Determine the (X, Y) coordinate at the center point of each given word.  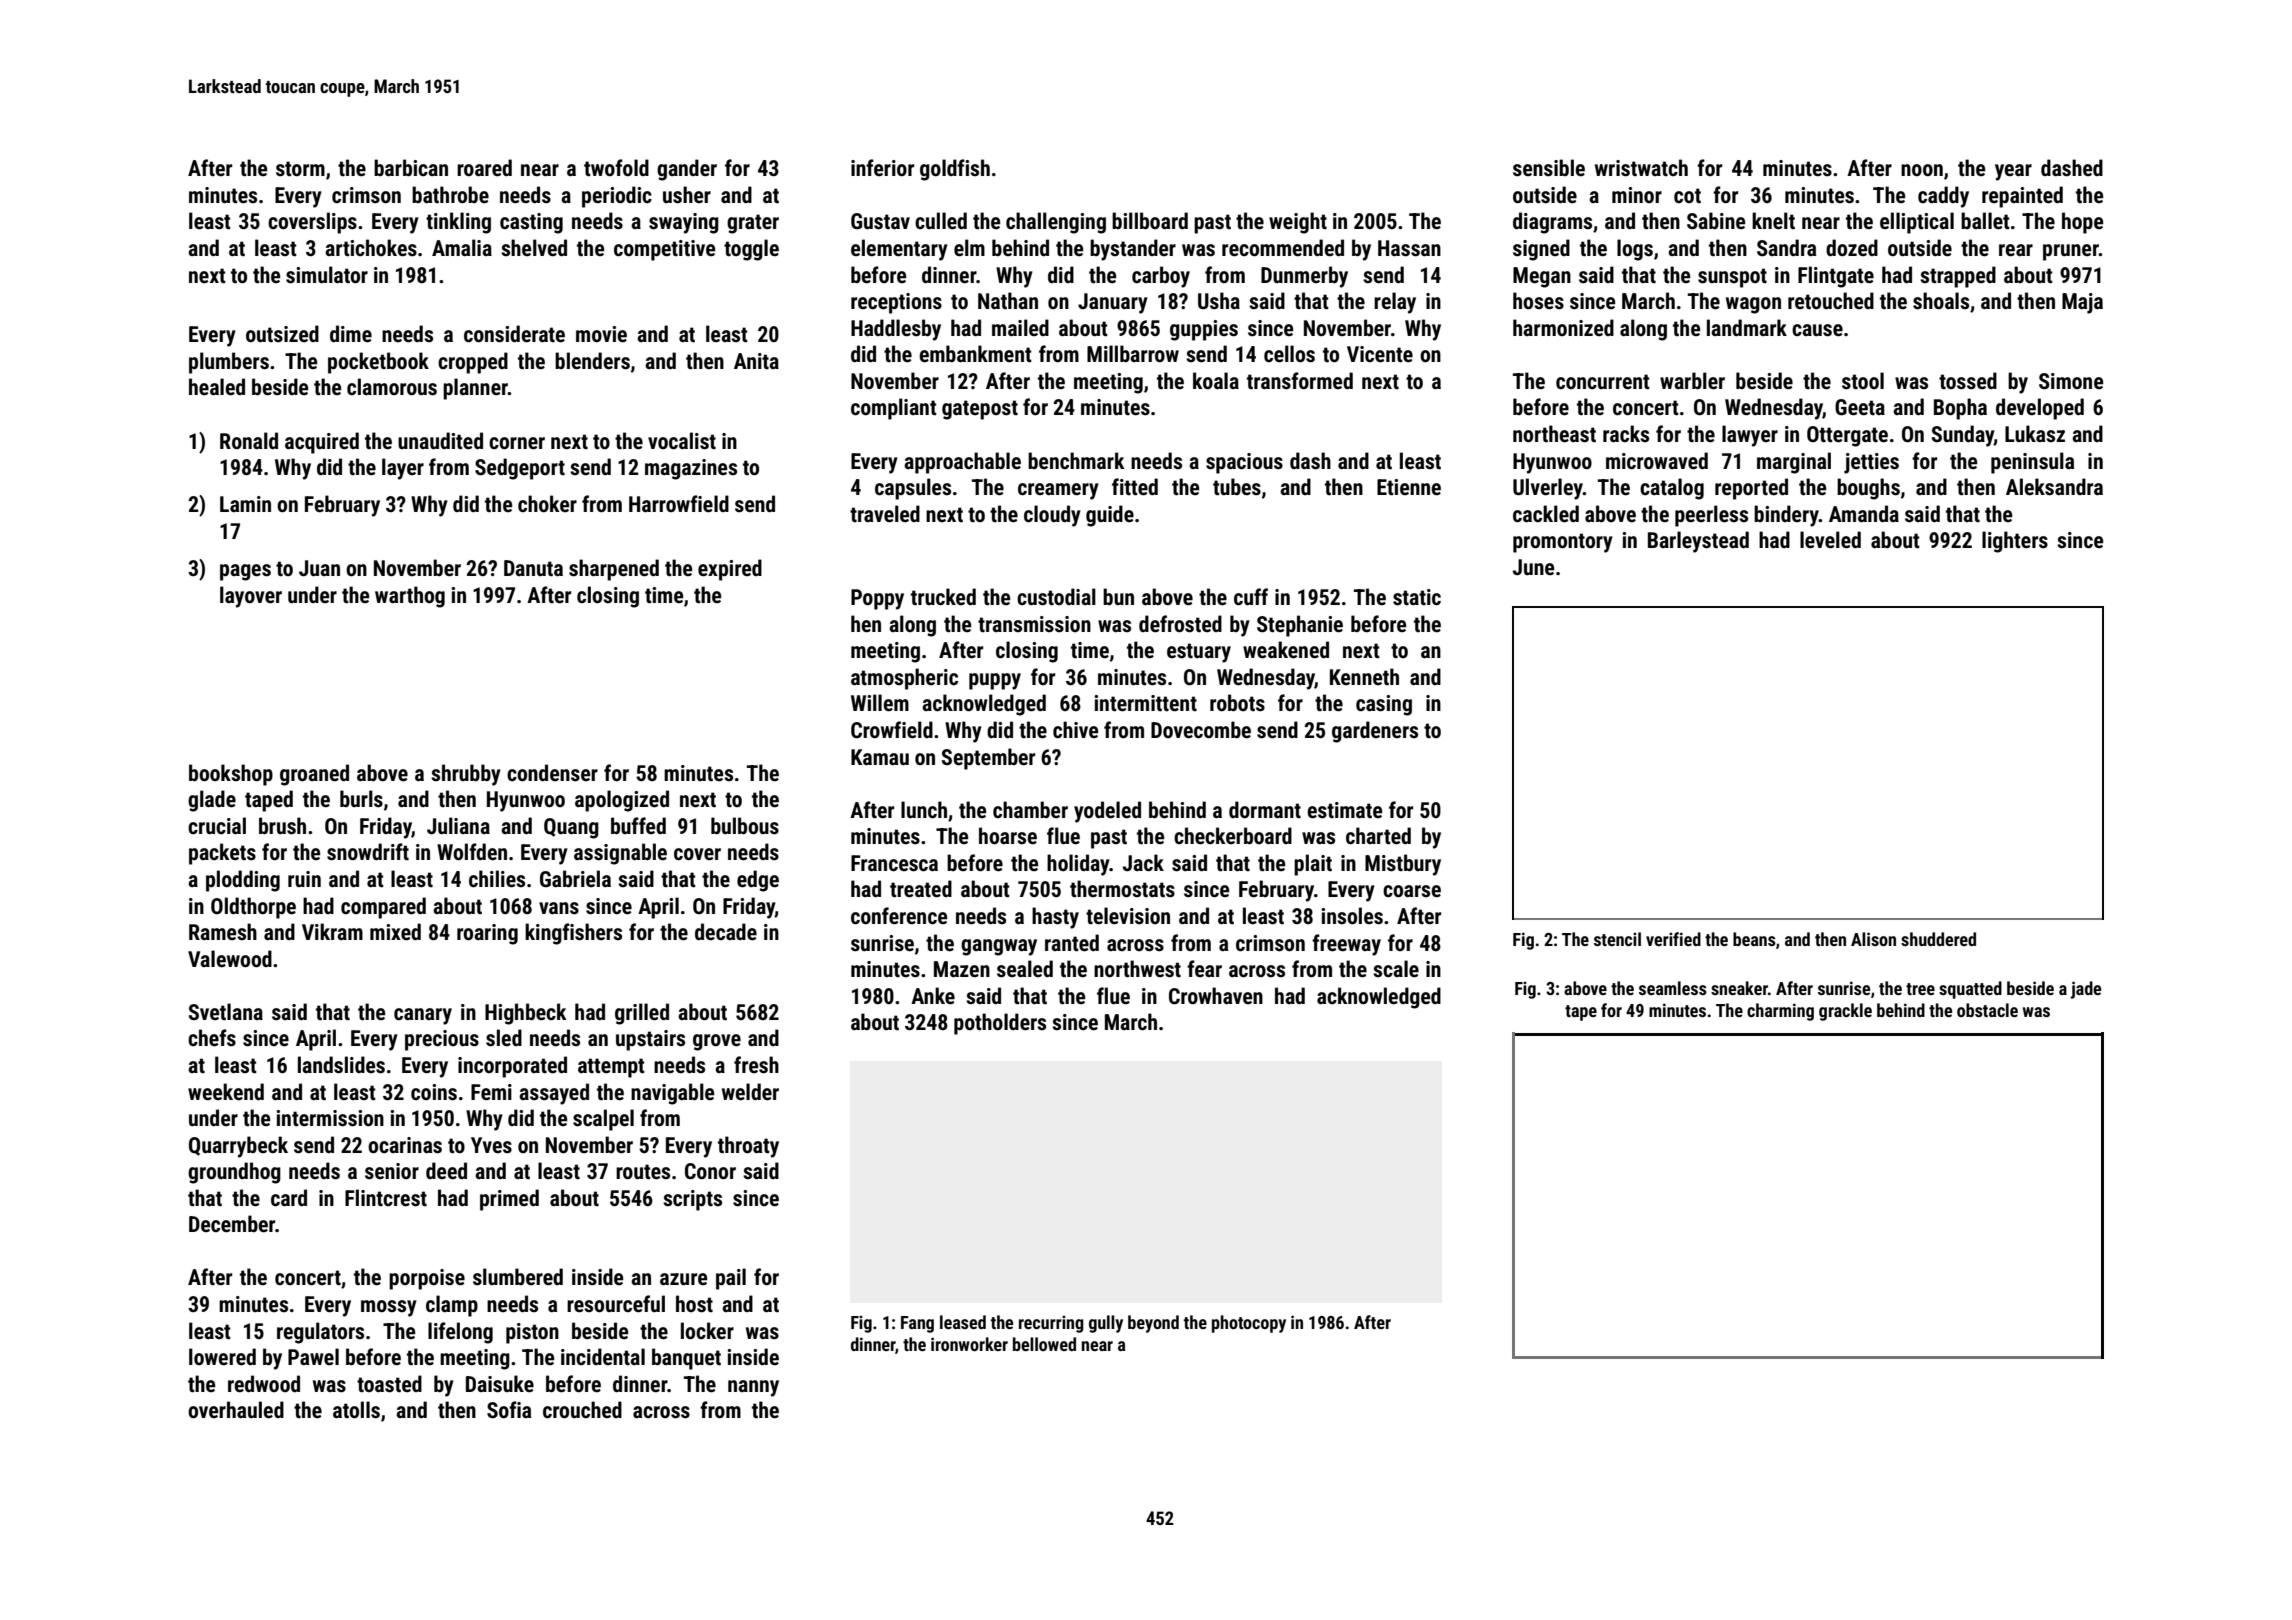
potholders (1000, 1024)
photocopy (1249, 1324)
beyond (1153, 1324)
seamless (1673, 988)
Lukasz (2035, 433)
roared (484, 168)
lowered (222, 1357)
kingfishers (573, 934)
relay (1395, 303)
